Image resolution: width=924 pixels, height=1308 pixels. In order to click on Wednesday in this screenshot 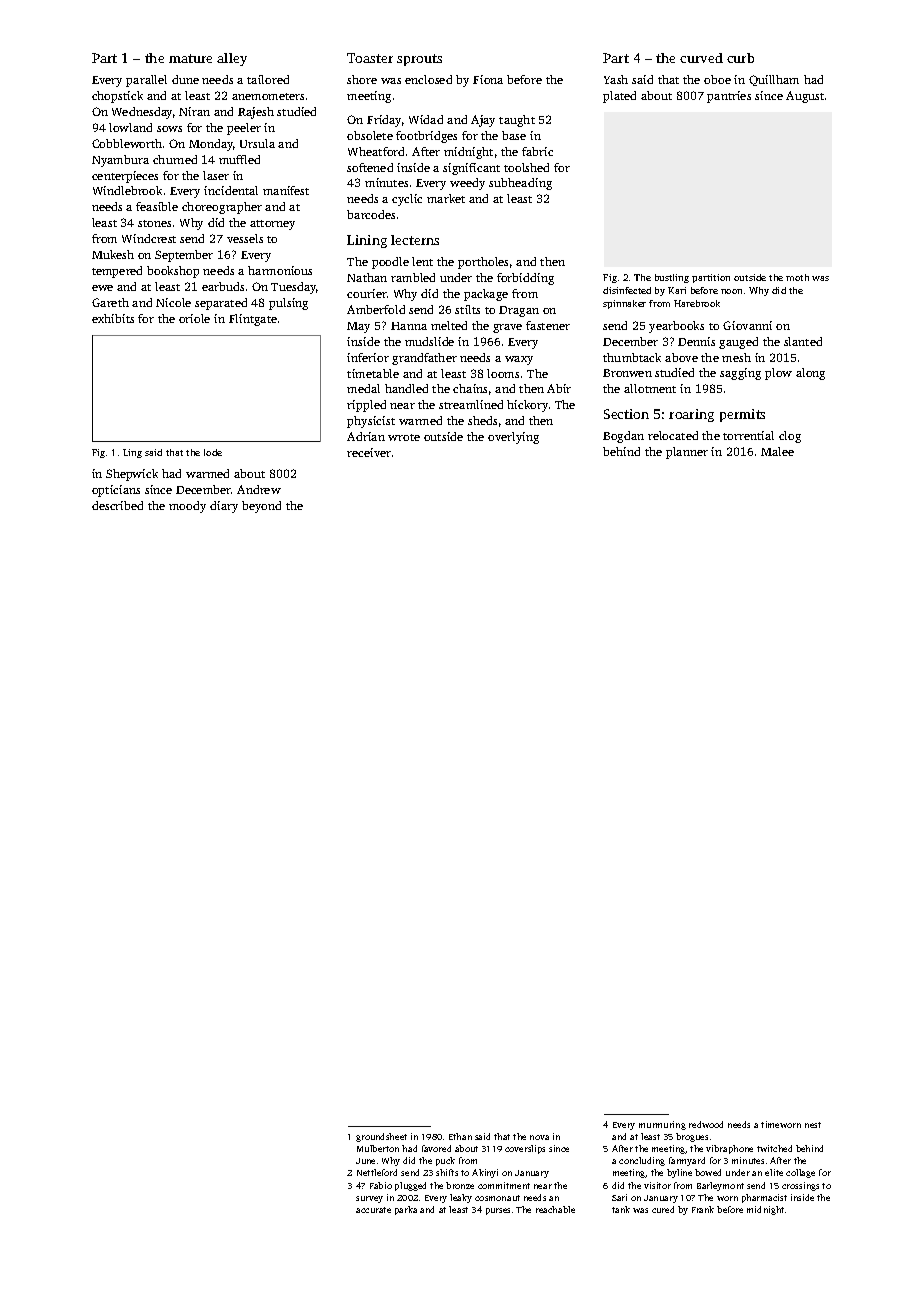, I will do `click(142, 113)`.
